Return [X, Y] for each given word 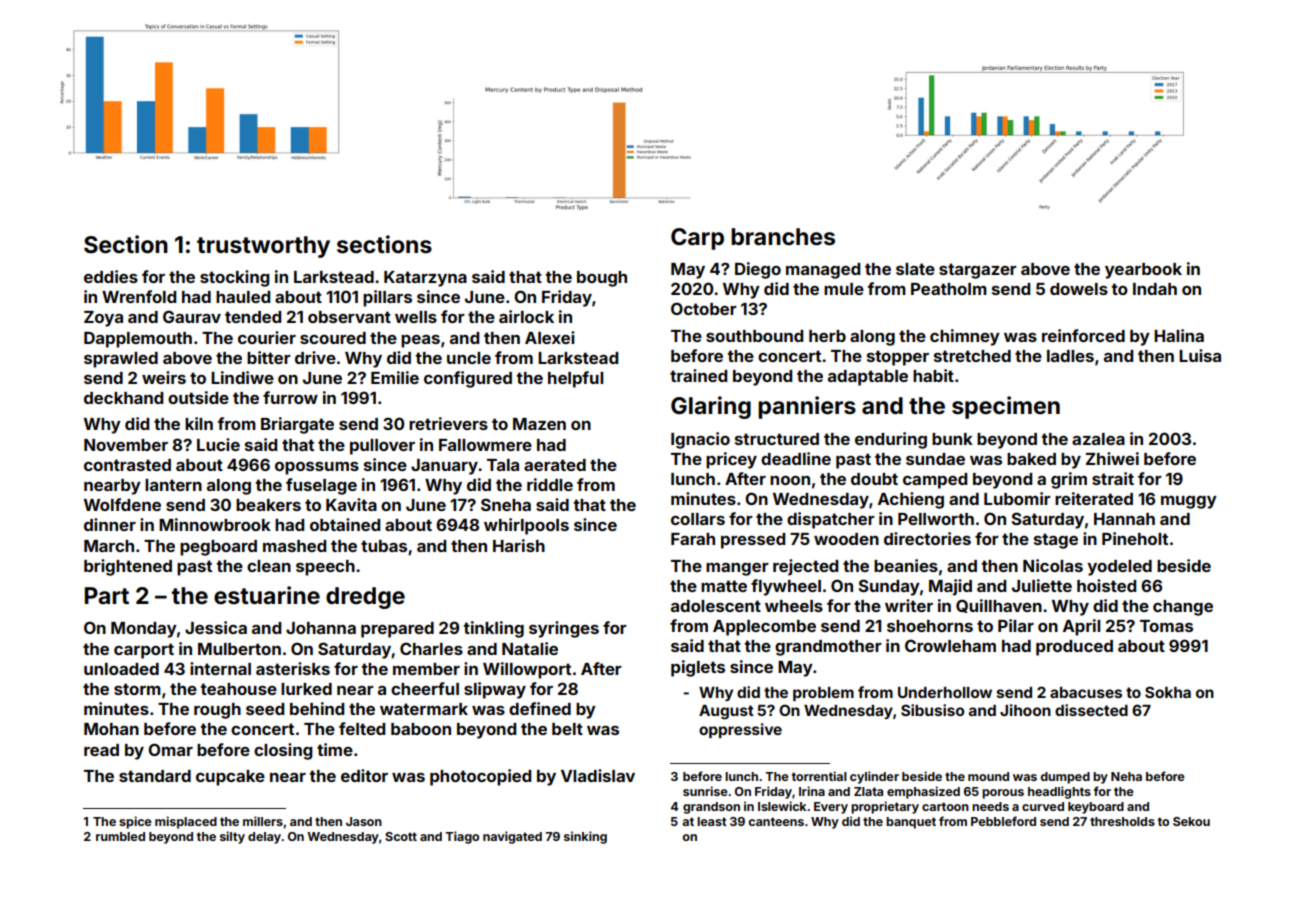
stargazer [978, 271]
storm [137, 689]
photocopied [480, 777]
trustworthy [263, 247]
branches [783, 237]
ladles [1070, 356]
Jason [364, 821]
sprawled [121, 360]
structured [777, 439]
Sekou [1191, 821]
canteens [776, 821]
